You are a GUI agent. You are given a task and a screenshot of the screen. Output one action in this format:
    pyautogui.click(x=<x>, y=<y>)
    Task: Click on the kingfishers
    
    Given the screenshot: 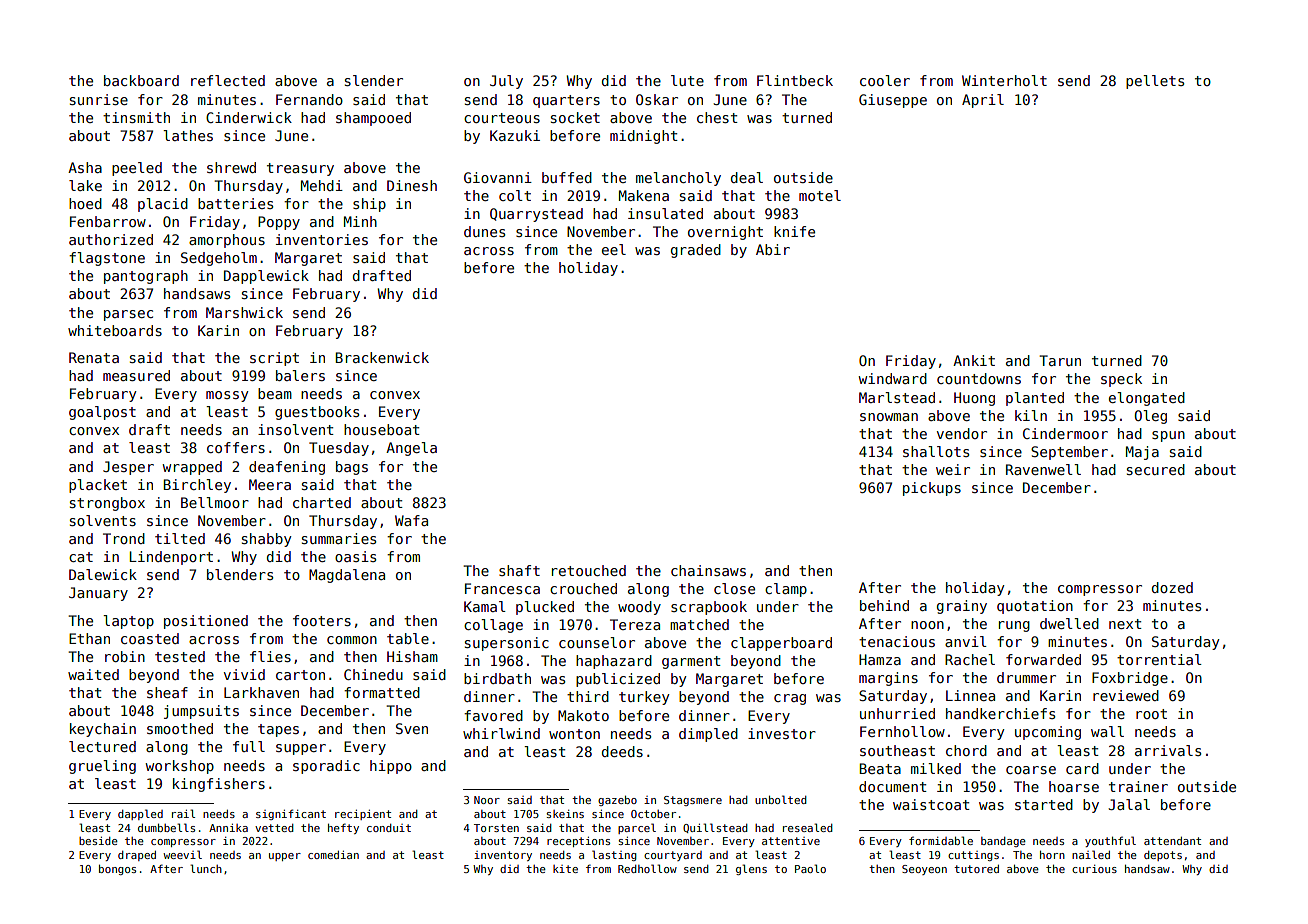 What is the action you would take?
    pyautogui.click(x=219, y=785)
